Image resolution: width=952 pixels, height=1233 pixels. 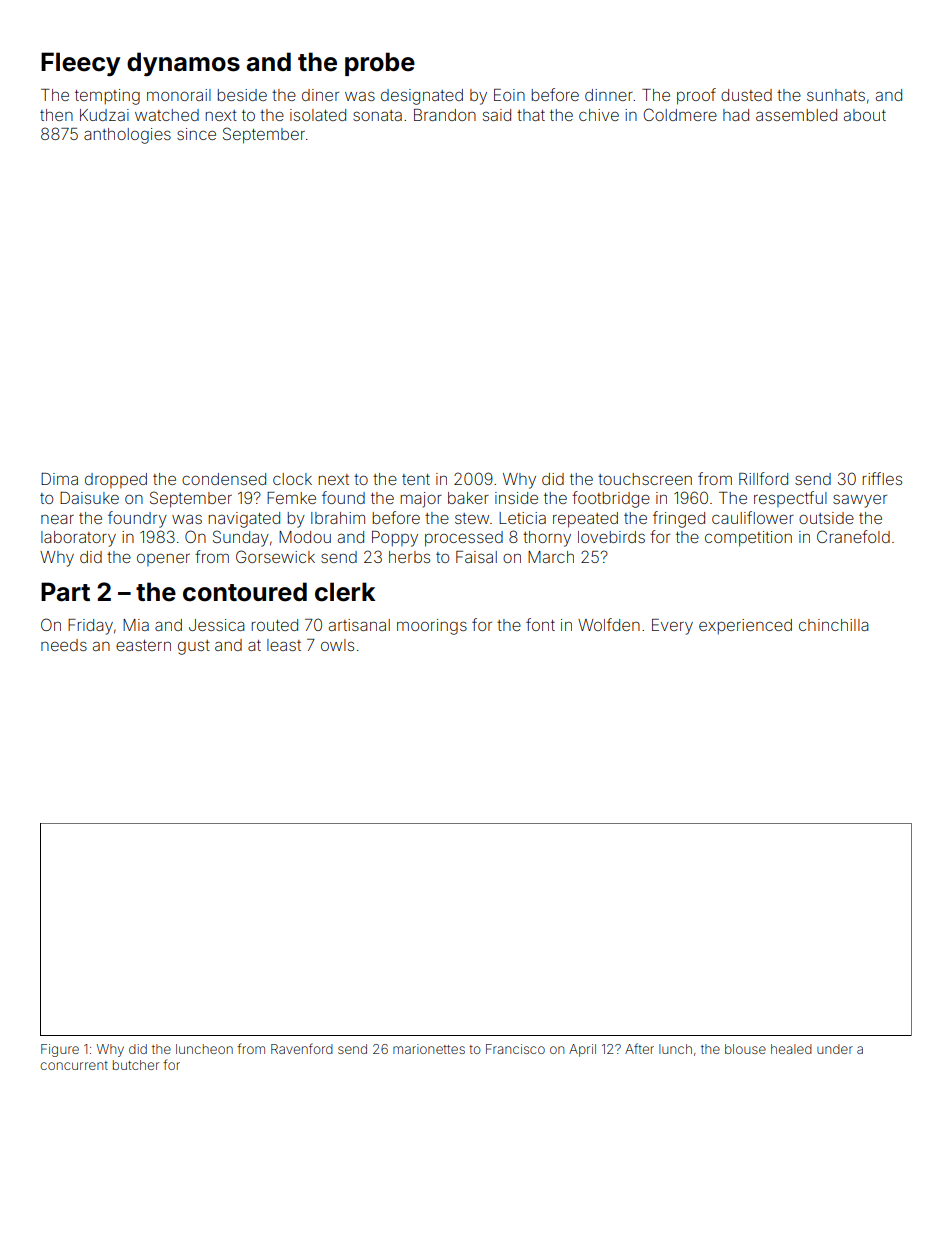 What do you see at coordinates (599, 115) in the screenshot?
I see `chive` at bounding box center [599, 115].
